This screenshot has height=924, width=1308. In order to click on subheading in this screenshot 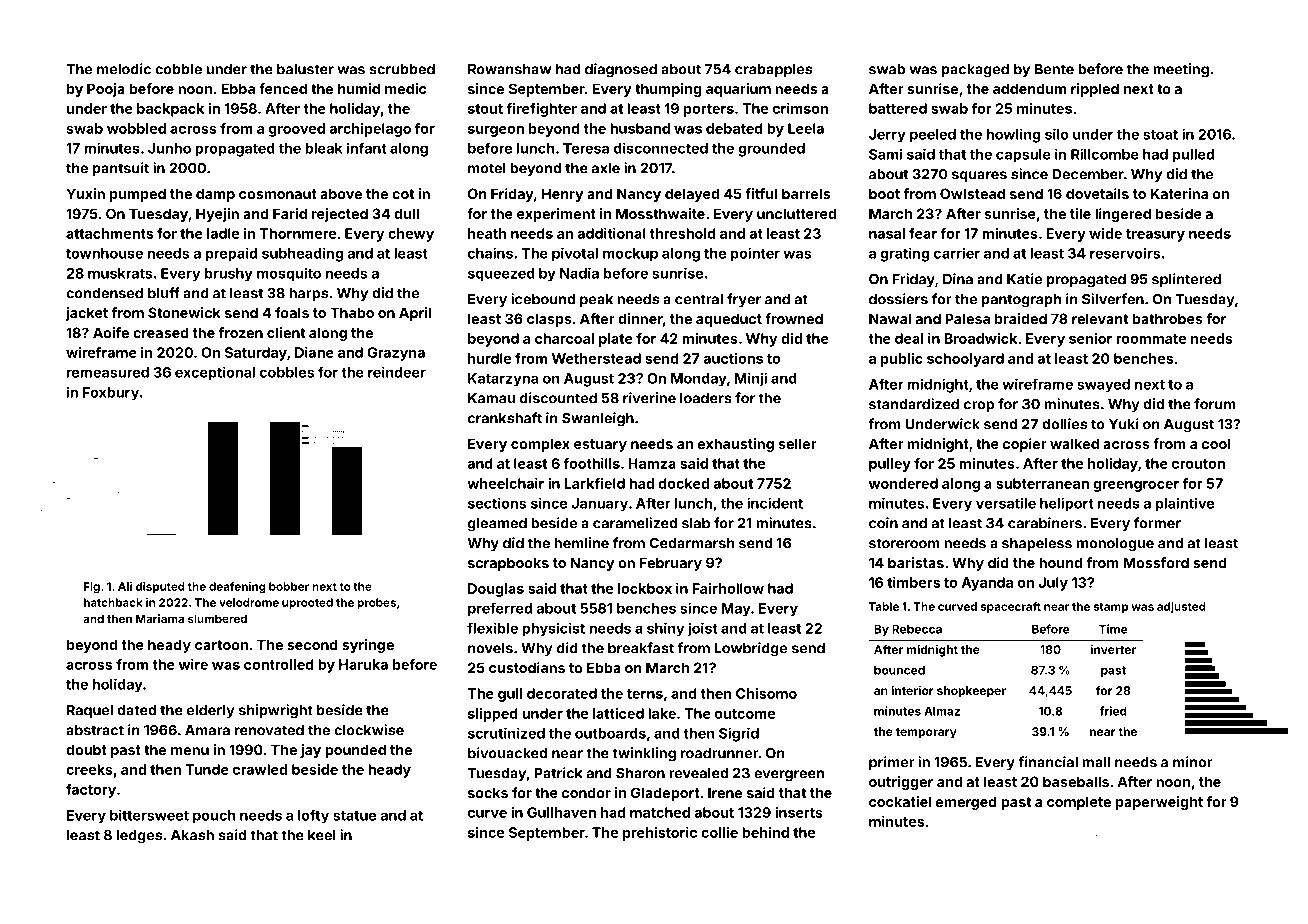, I will do `click(302, 254)`.
